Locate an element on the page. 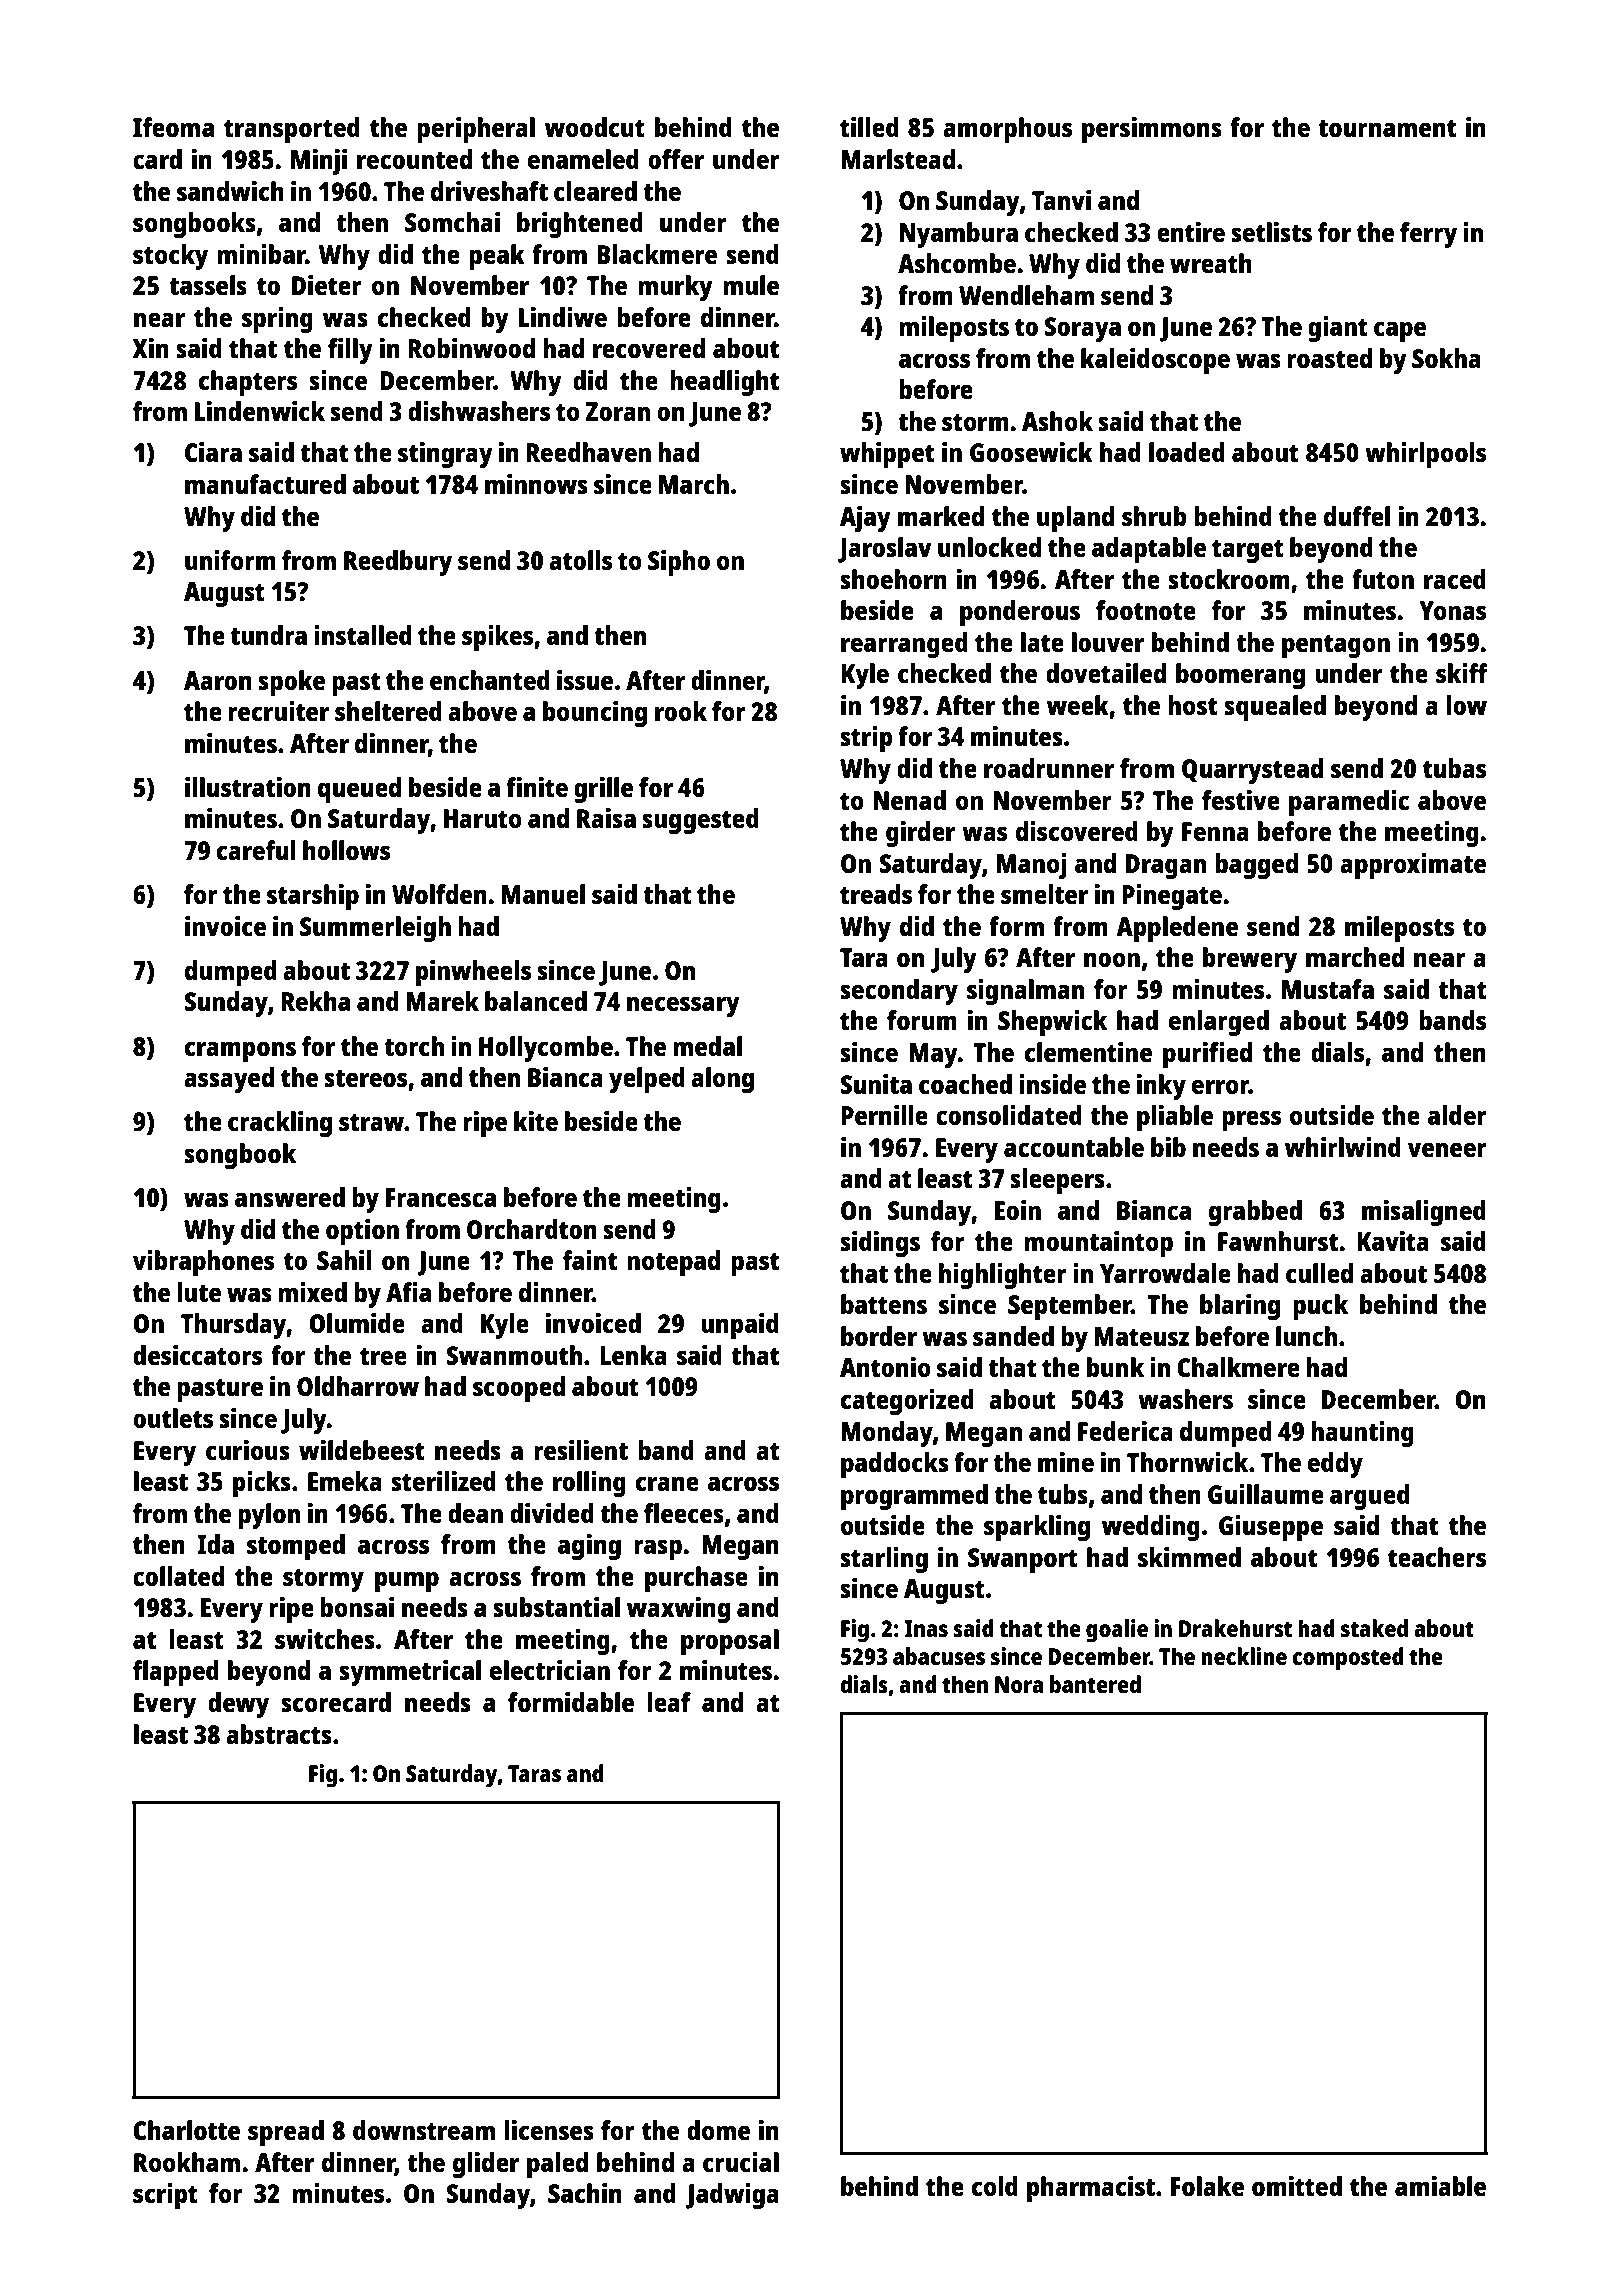 This document has width=1620, height=2292. Olumide is located at coordinates (357, 1323).
